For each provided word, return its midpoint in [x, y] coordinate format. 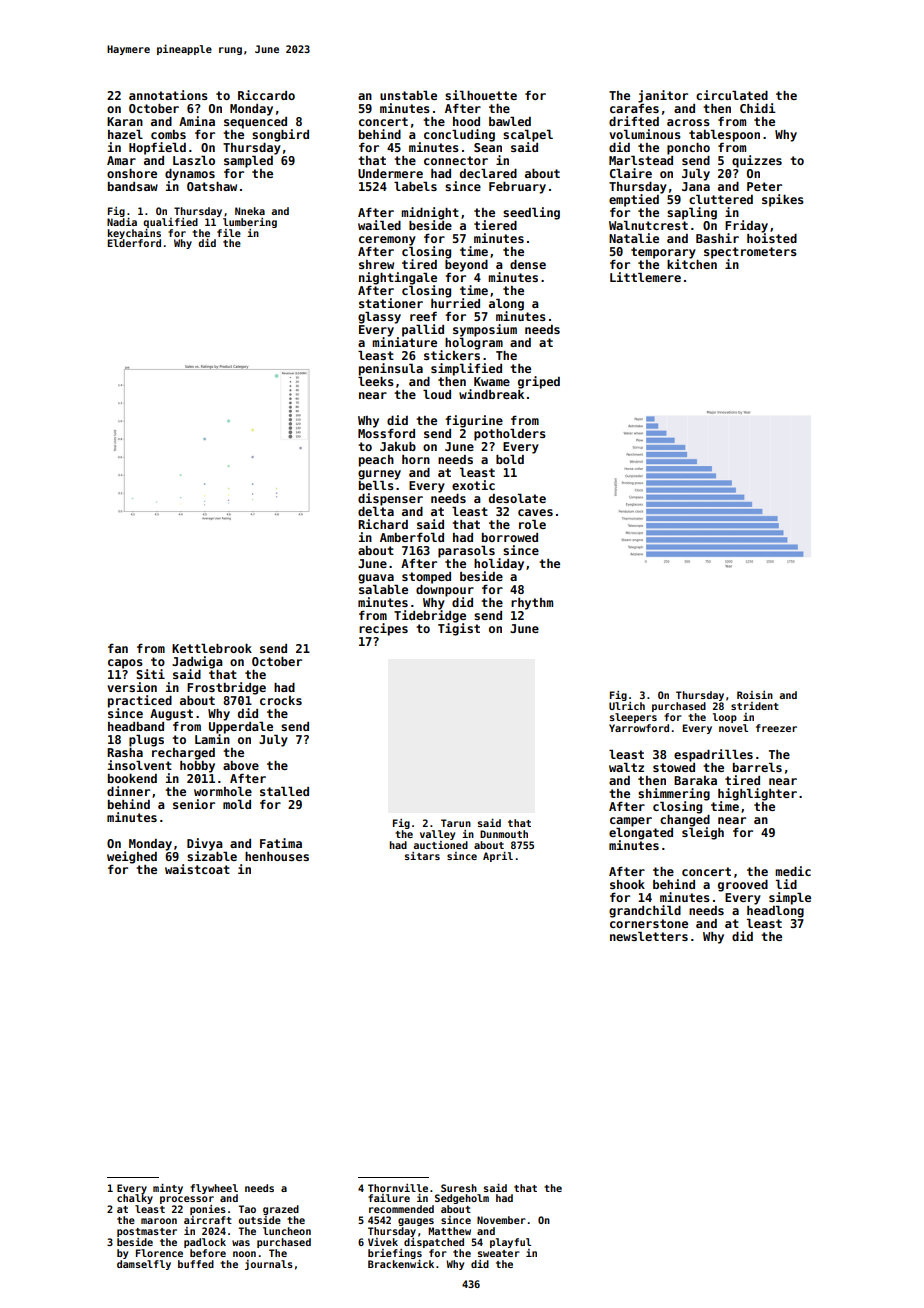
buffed [196, 1264]
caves [535, 512]
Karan [125, 121]
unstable [408, 95]
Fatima [281, 843]
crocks [281, 700]
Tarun [456, 823]
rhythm [532, 604]
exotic [473, 485]
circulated [732, 95]
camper [631, 822]
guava [376, 579]
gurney [379, 475]
